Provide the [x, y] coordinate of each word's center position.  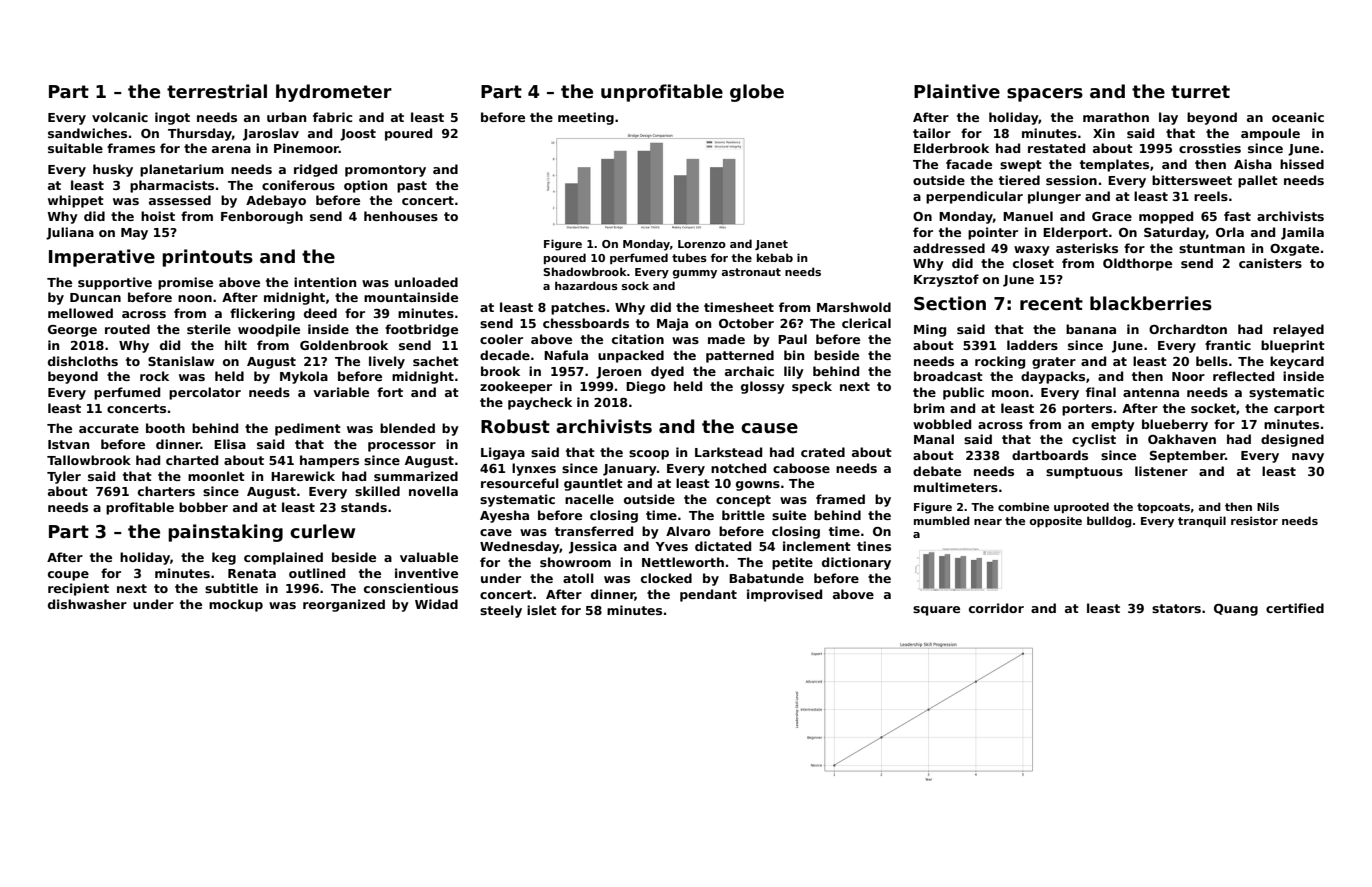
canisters [1270, 263]
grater [1054, 363]
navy [1308, 458]
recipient [78, 589]
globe [757, 93]
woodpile [269, 330]
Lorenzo [702, 244]
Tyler [64, 477]
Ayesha [504, 516]
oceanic [1298, 117]
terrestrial [217, 91]
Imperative [102, 258]
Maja [672, 324]
